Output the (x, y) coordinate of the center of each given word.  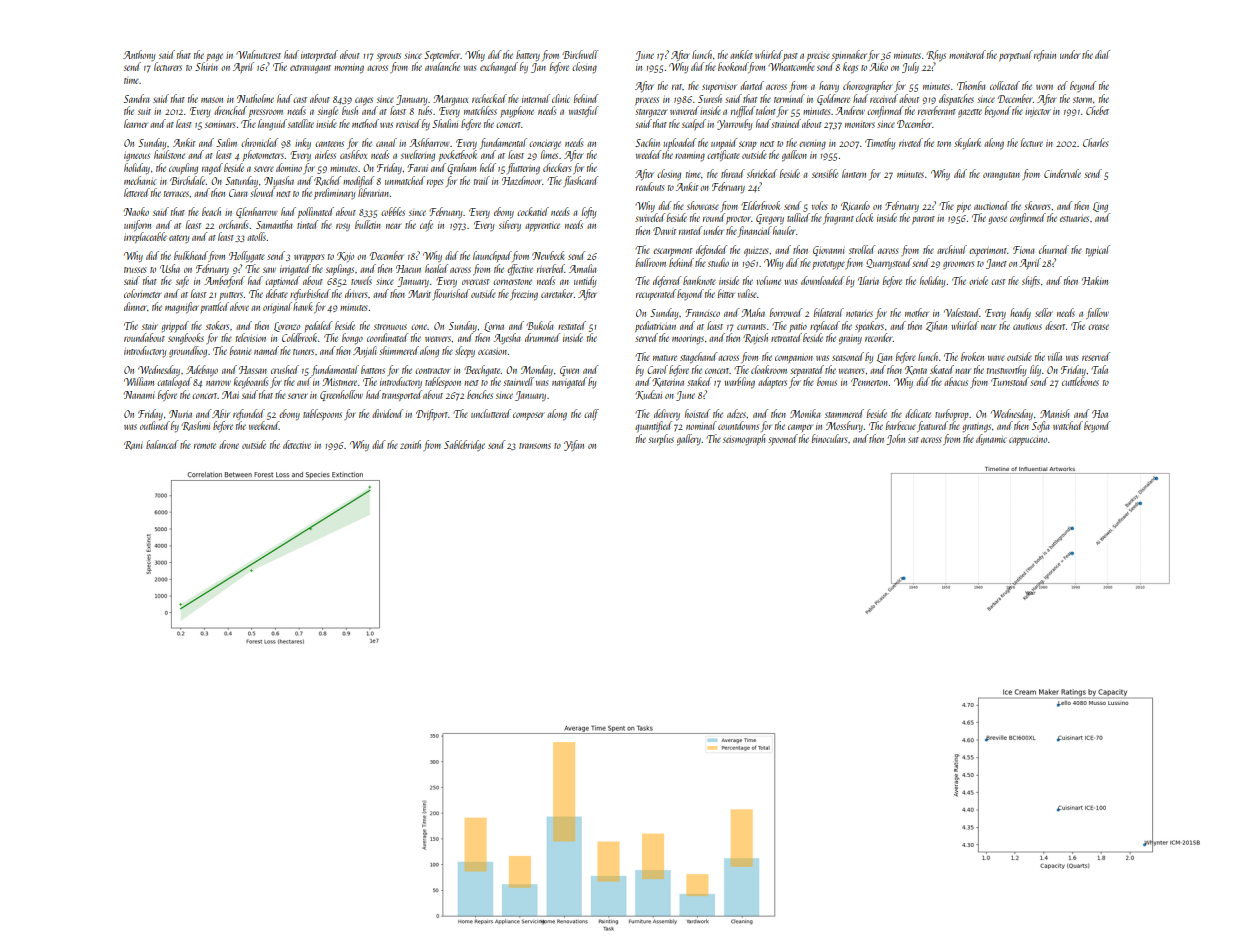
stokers (217, 325)
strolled (862, 249)
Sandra (137, 98)
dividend (387, 413)
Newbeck (548, 255)
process (647, 101)
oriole (978, 280)
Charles (1095, 142)
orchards (233, 224)
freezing (524, 294)
